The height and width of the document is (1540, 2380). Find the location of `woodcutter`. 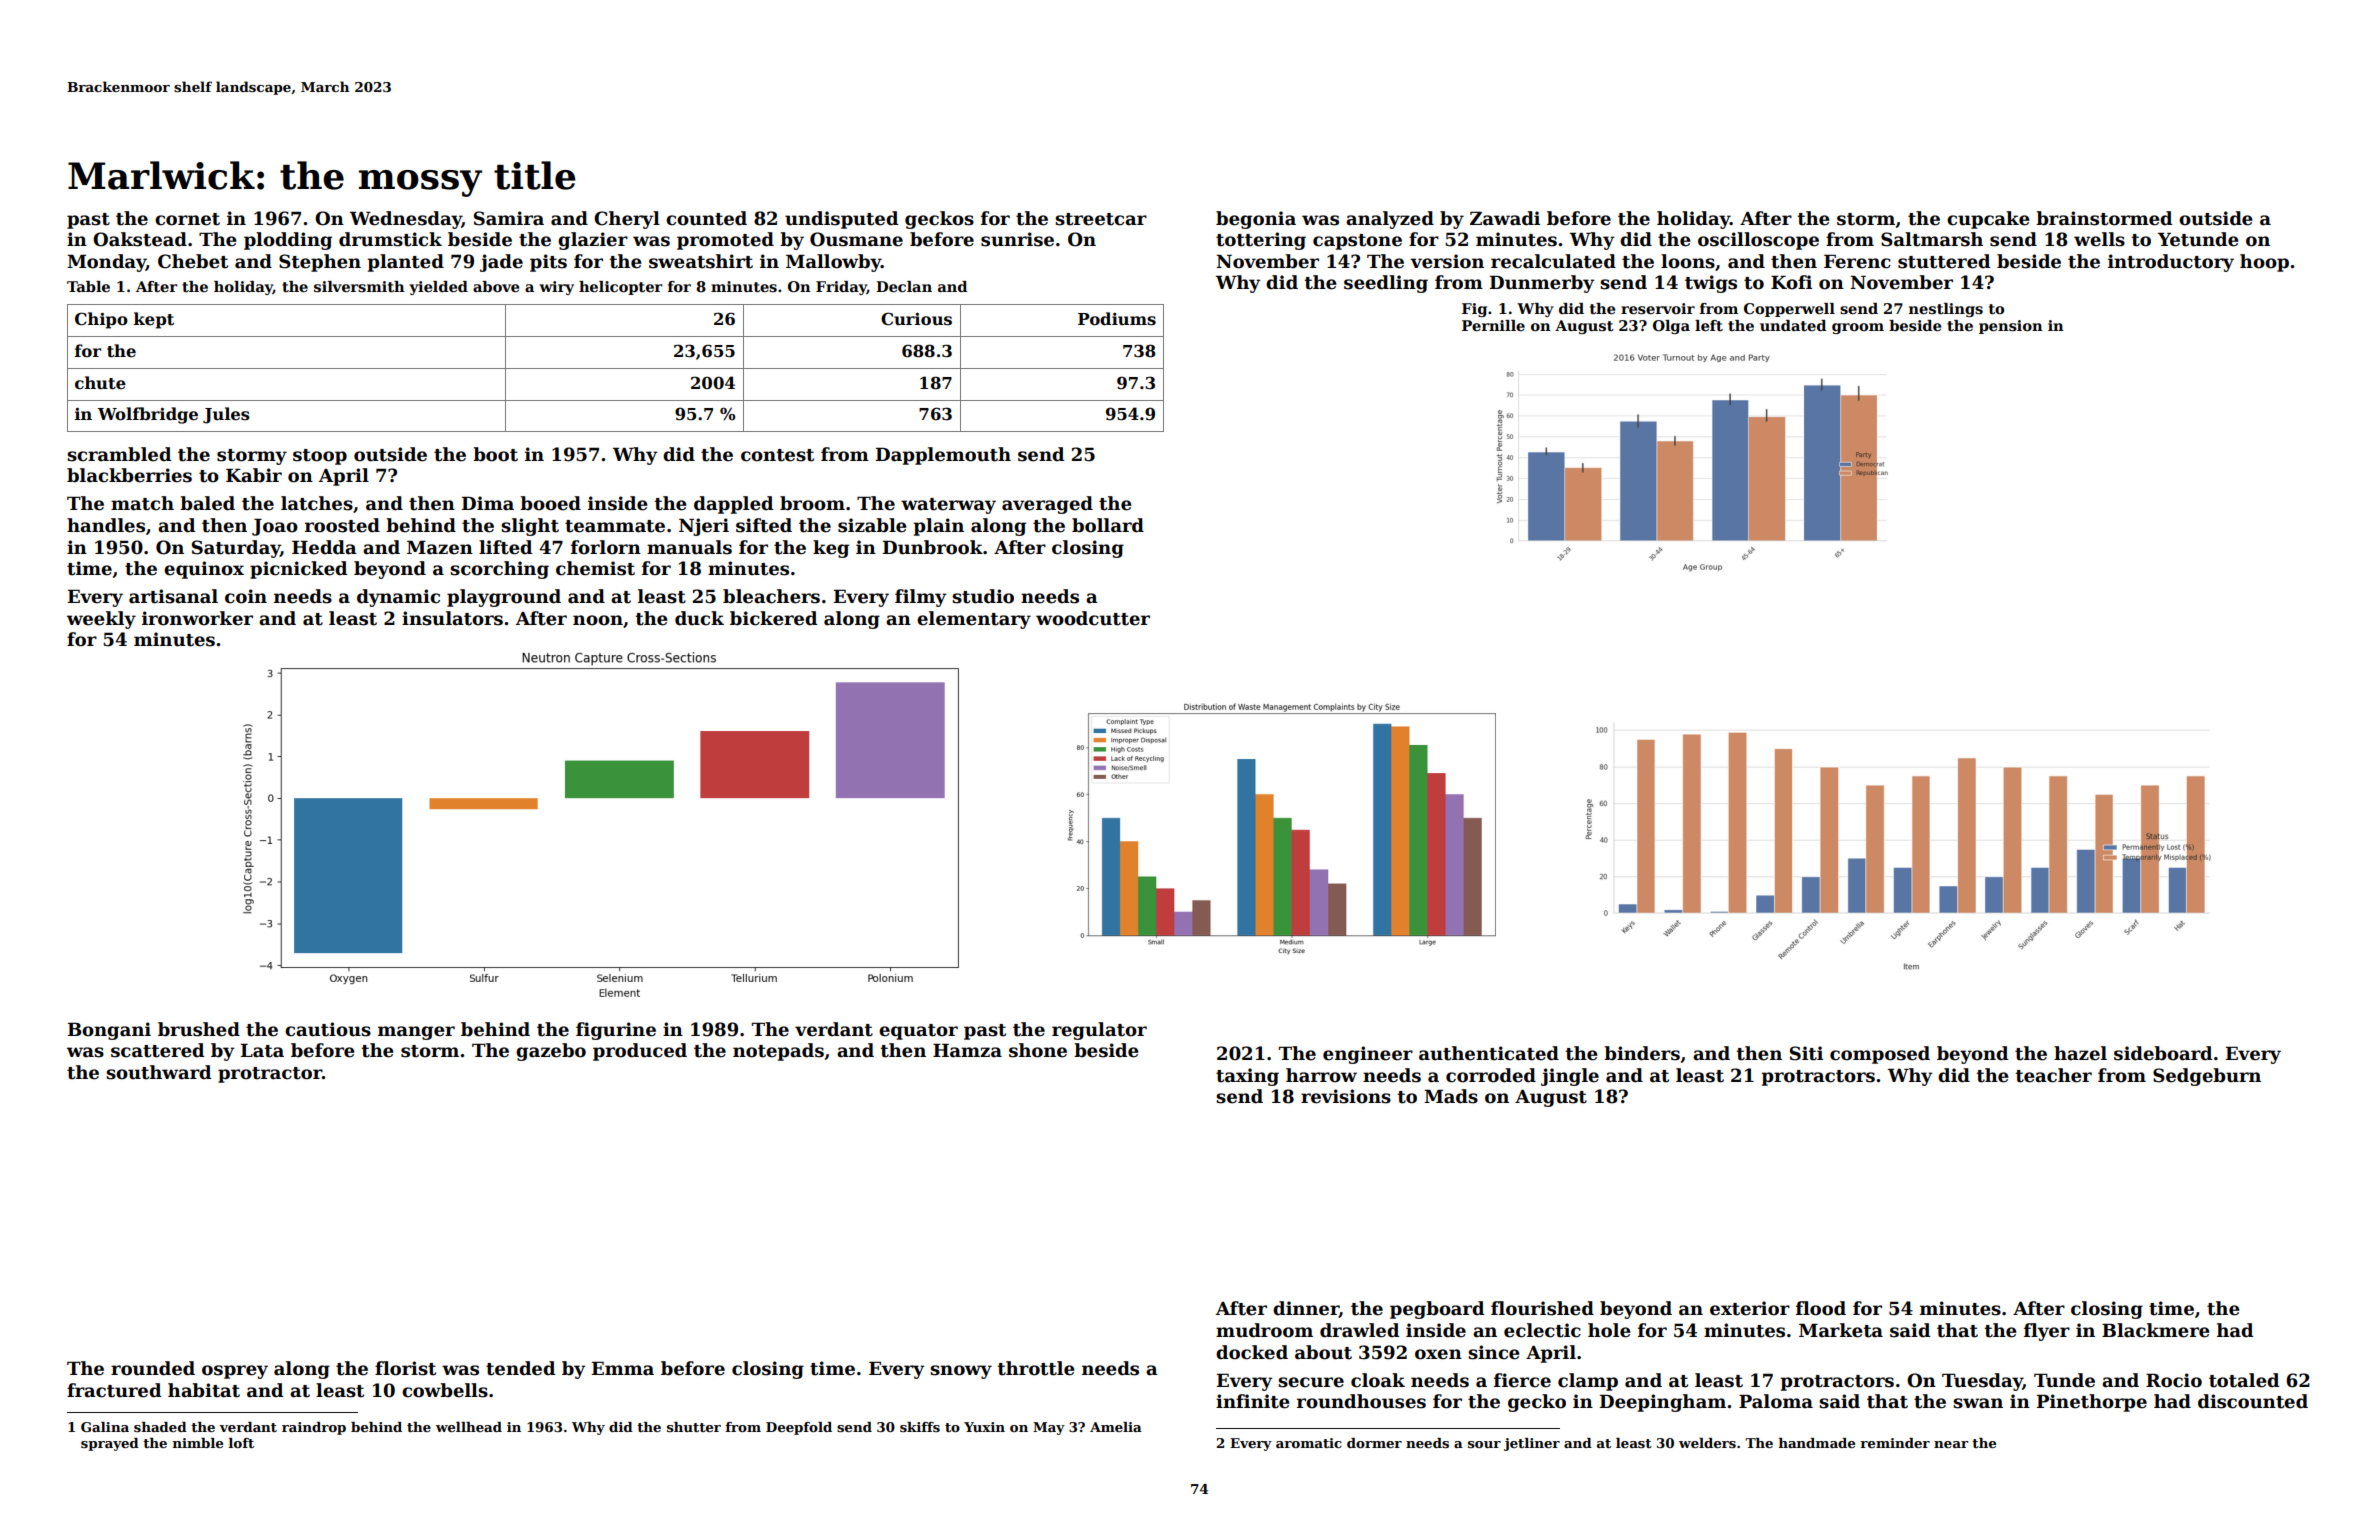

woodcutter is located at coordinates (1093, 618).
